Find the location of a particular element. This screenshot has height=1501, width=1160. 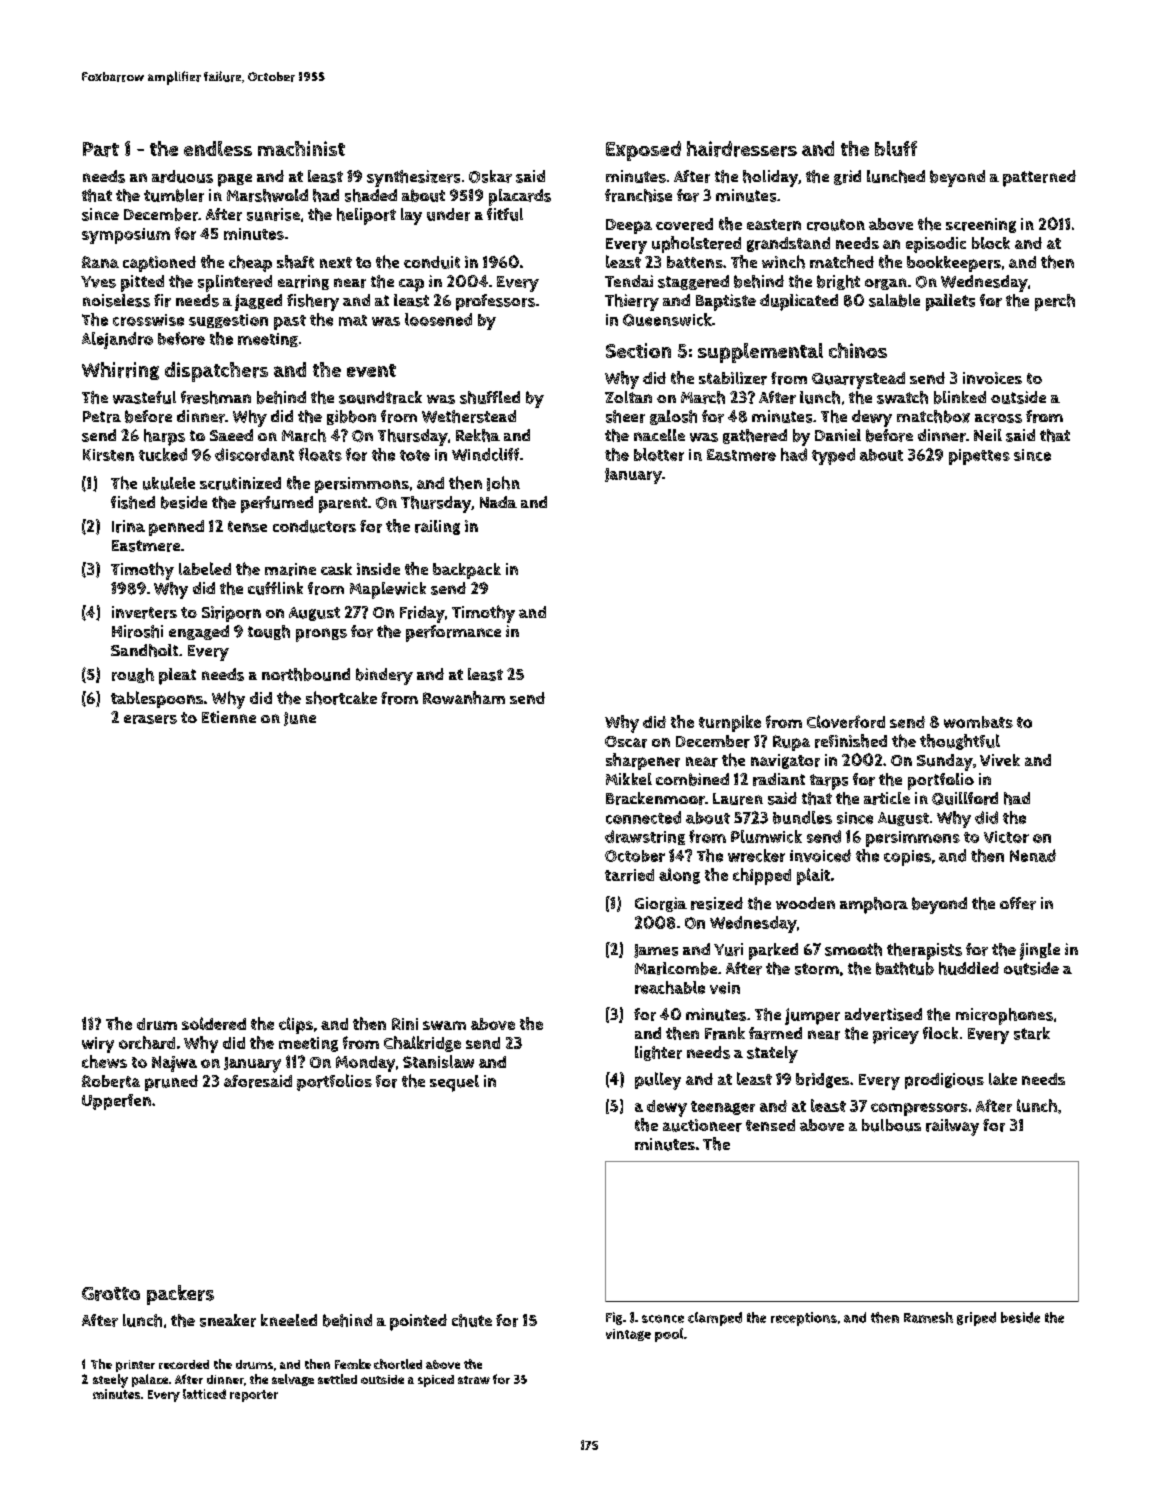

blotter is located at coordinates (659, 454).
